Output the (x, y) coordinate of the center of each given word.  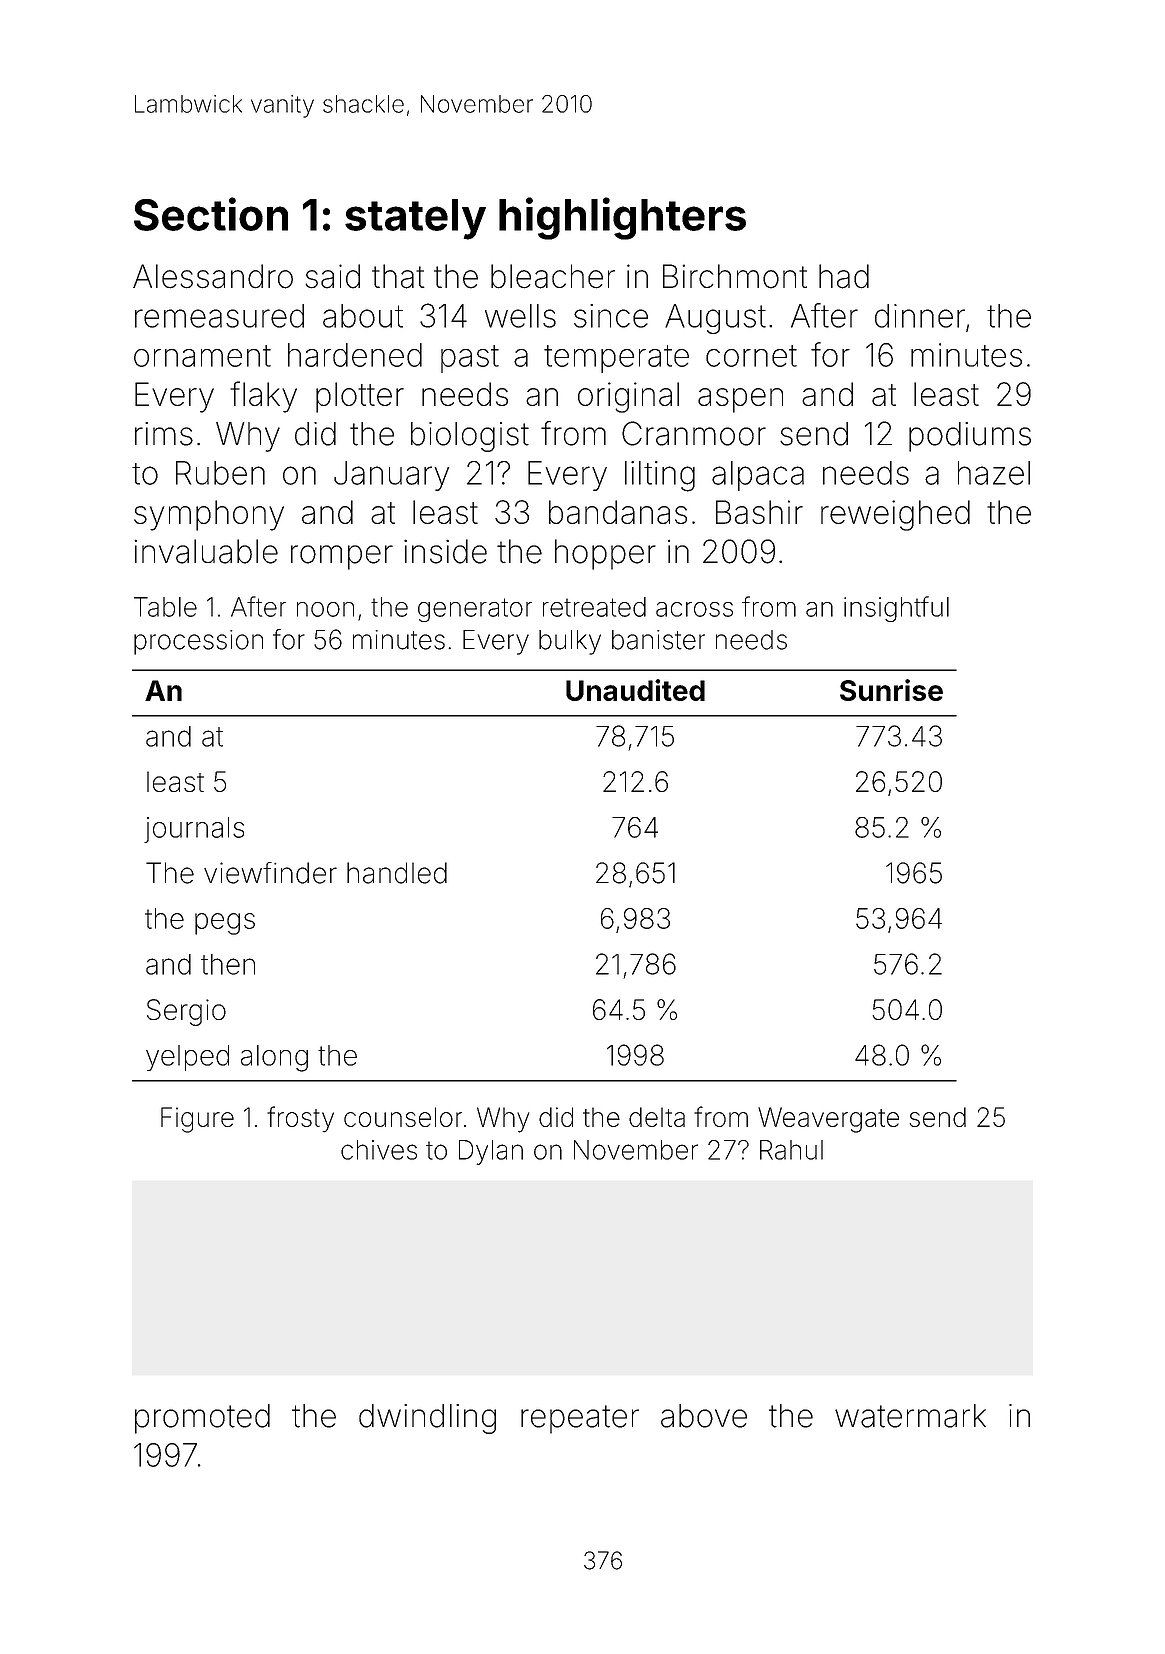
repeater (580, 1419)
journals (194, 830)
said (332, 276)
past (470, 359)
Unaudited (635, 690)
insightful (896, 609)
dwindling (427, 1419)
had (844, 276)
